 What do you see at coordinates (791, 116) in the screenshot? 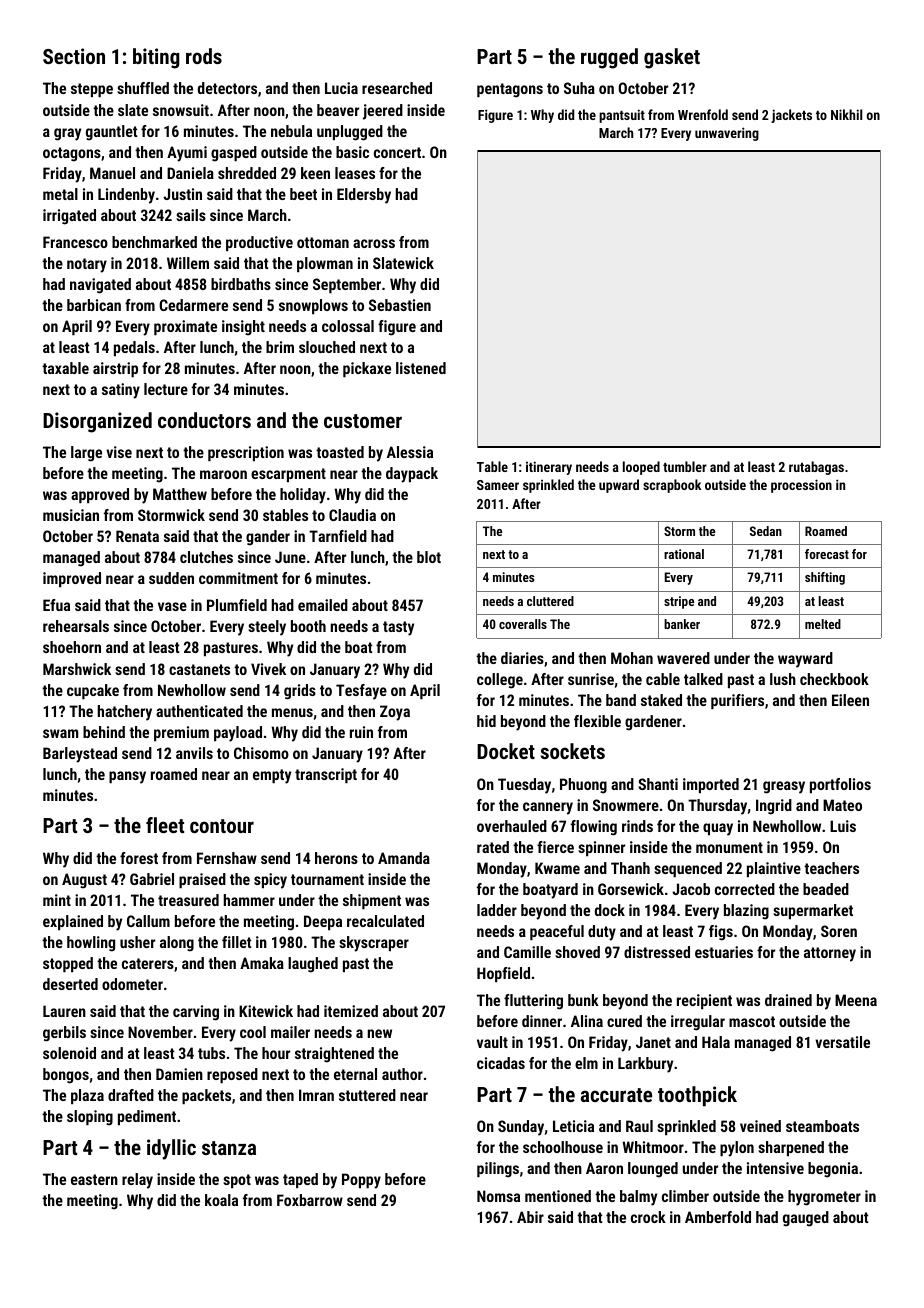
I see `jackets` at bounding box center [791, 116].
